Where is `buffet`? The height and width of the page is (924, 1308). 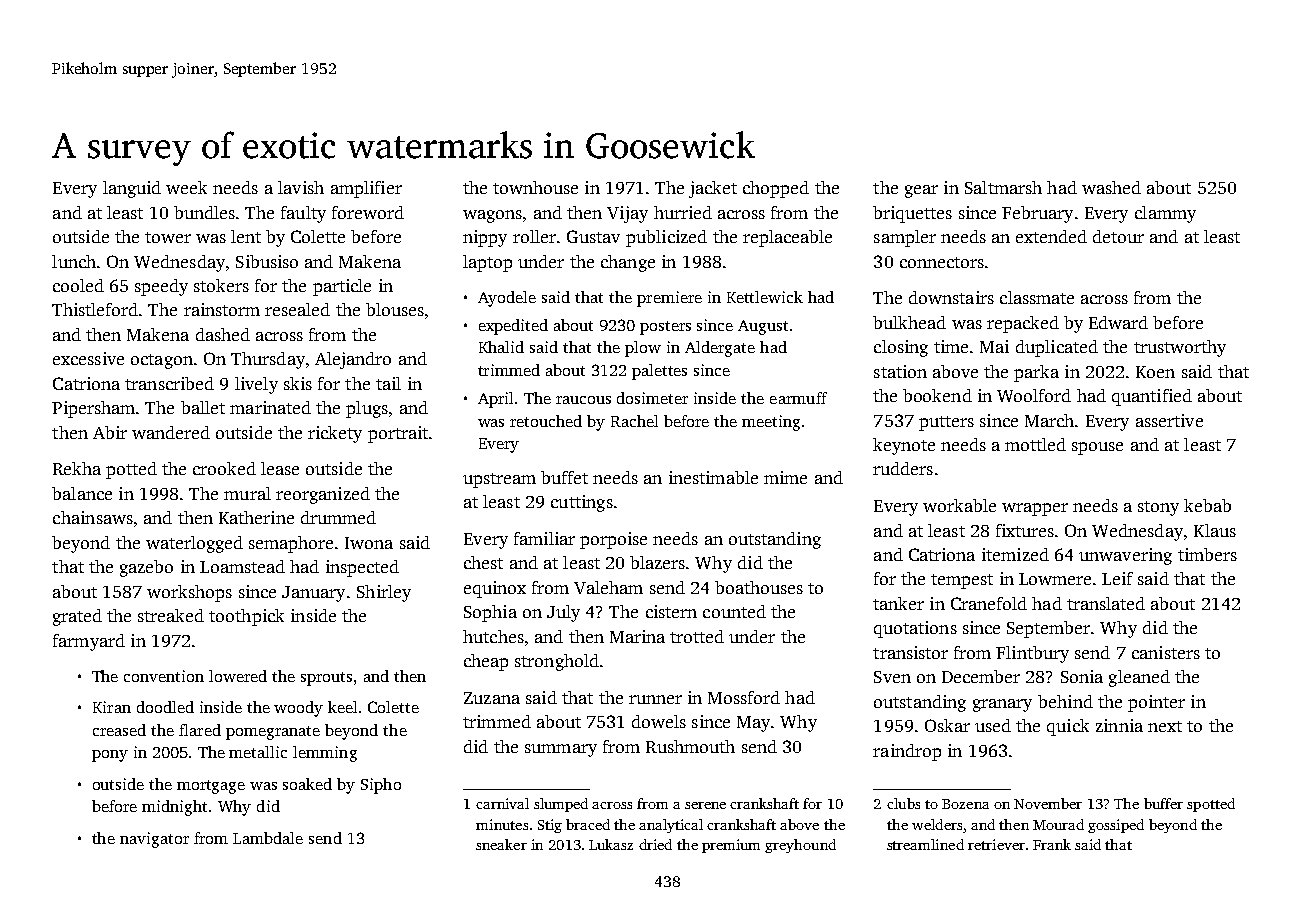
buffet is located at coordinates (564, 477).
